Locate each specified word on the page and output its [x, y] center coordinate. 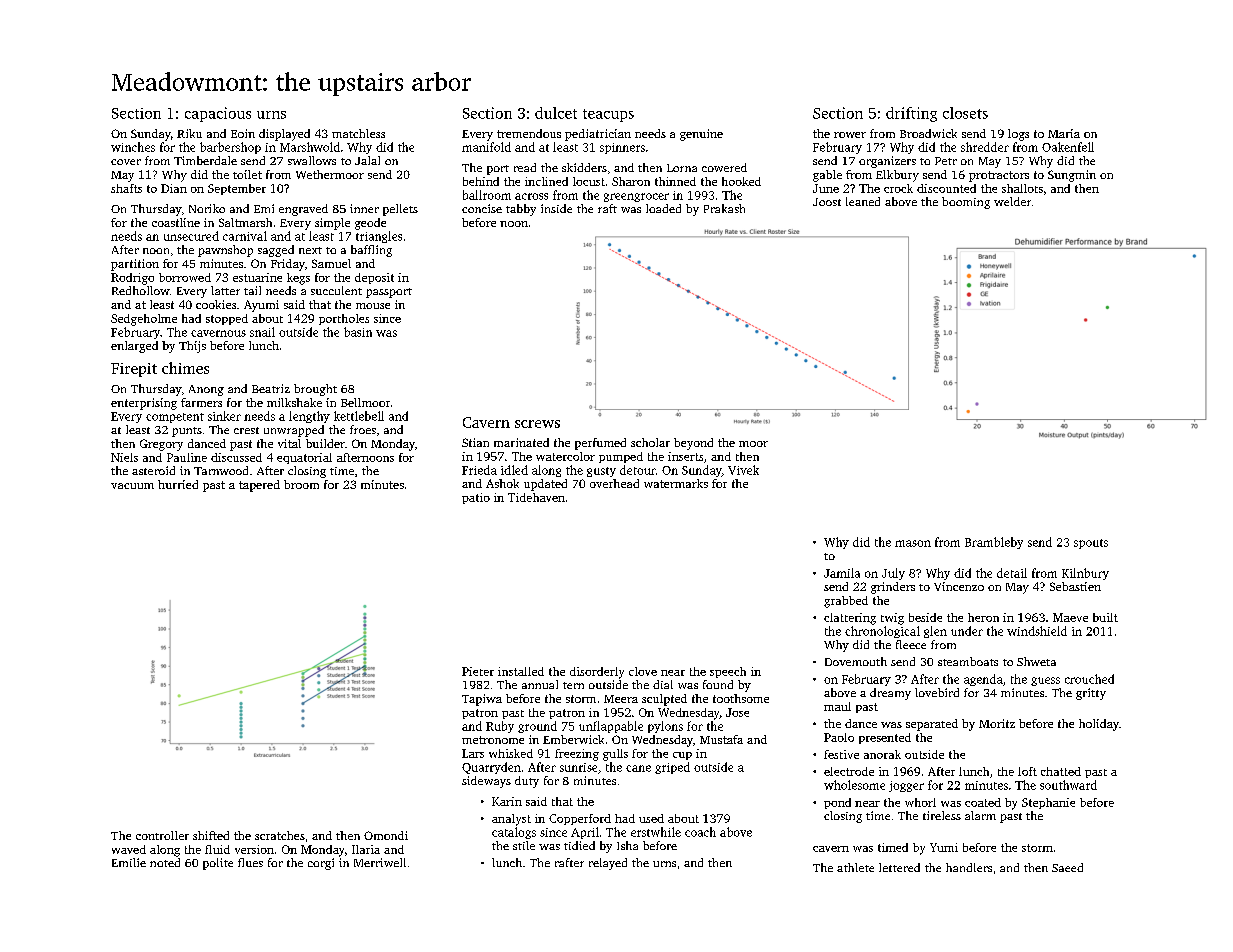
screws [537, 424]
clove [643, 671]
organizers [887, 162]
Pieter [478, 671]
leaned [863, 201]
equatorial [304, 458]
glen [935, 632]
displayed [284, 135]
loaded [663, 208]
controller [162, 835]
